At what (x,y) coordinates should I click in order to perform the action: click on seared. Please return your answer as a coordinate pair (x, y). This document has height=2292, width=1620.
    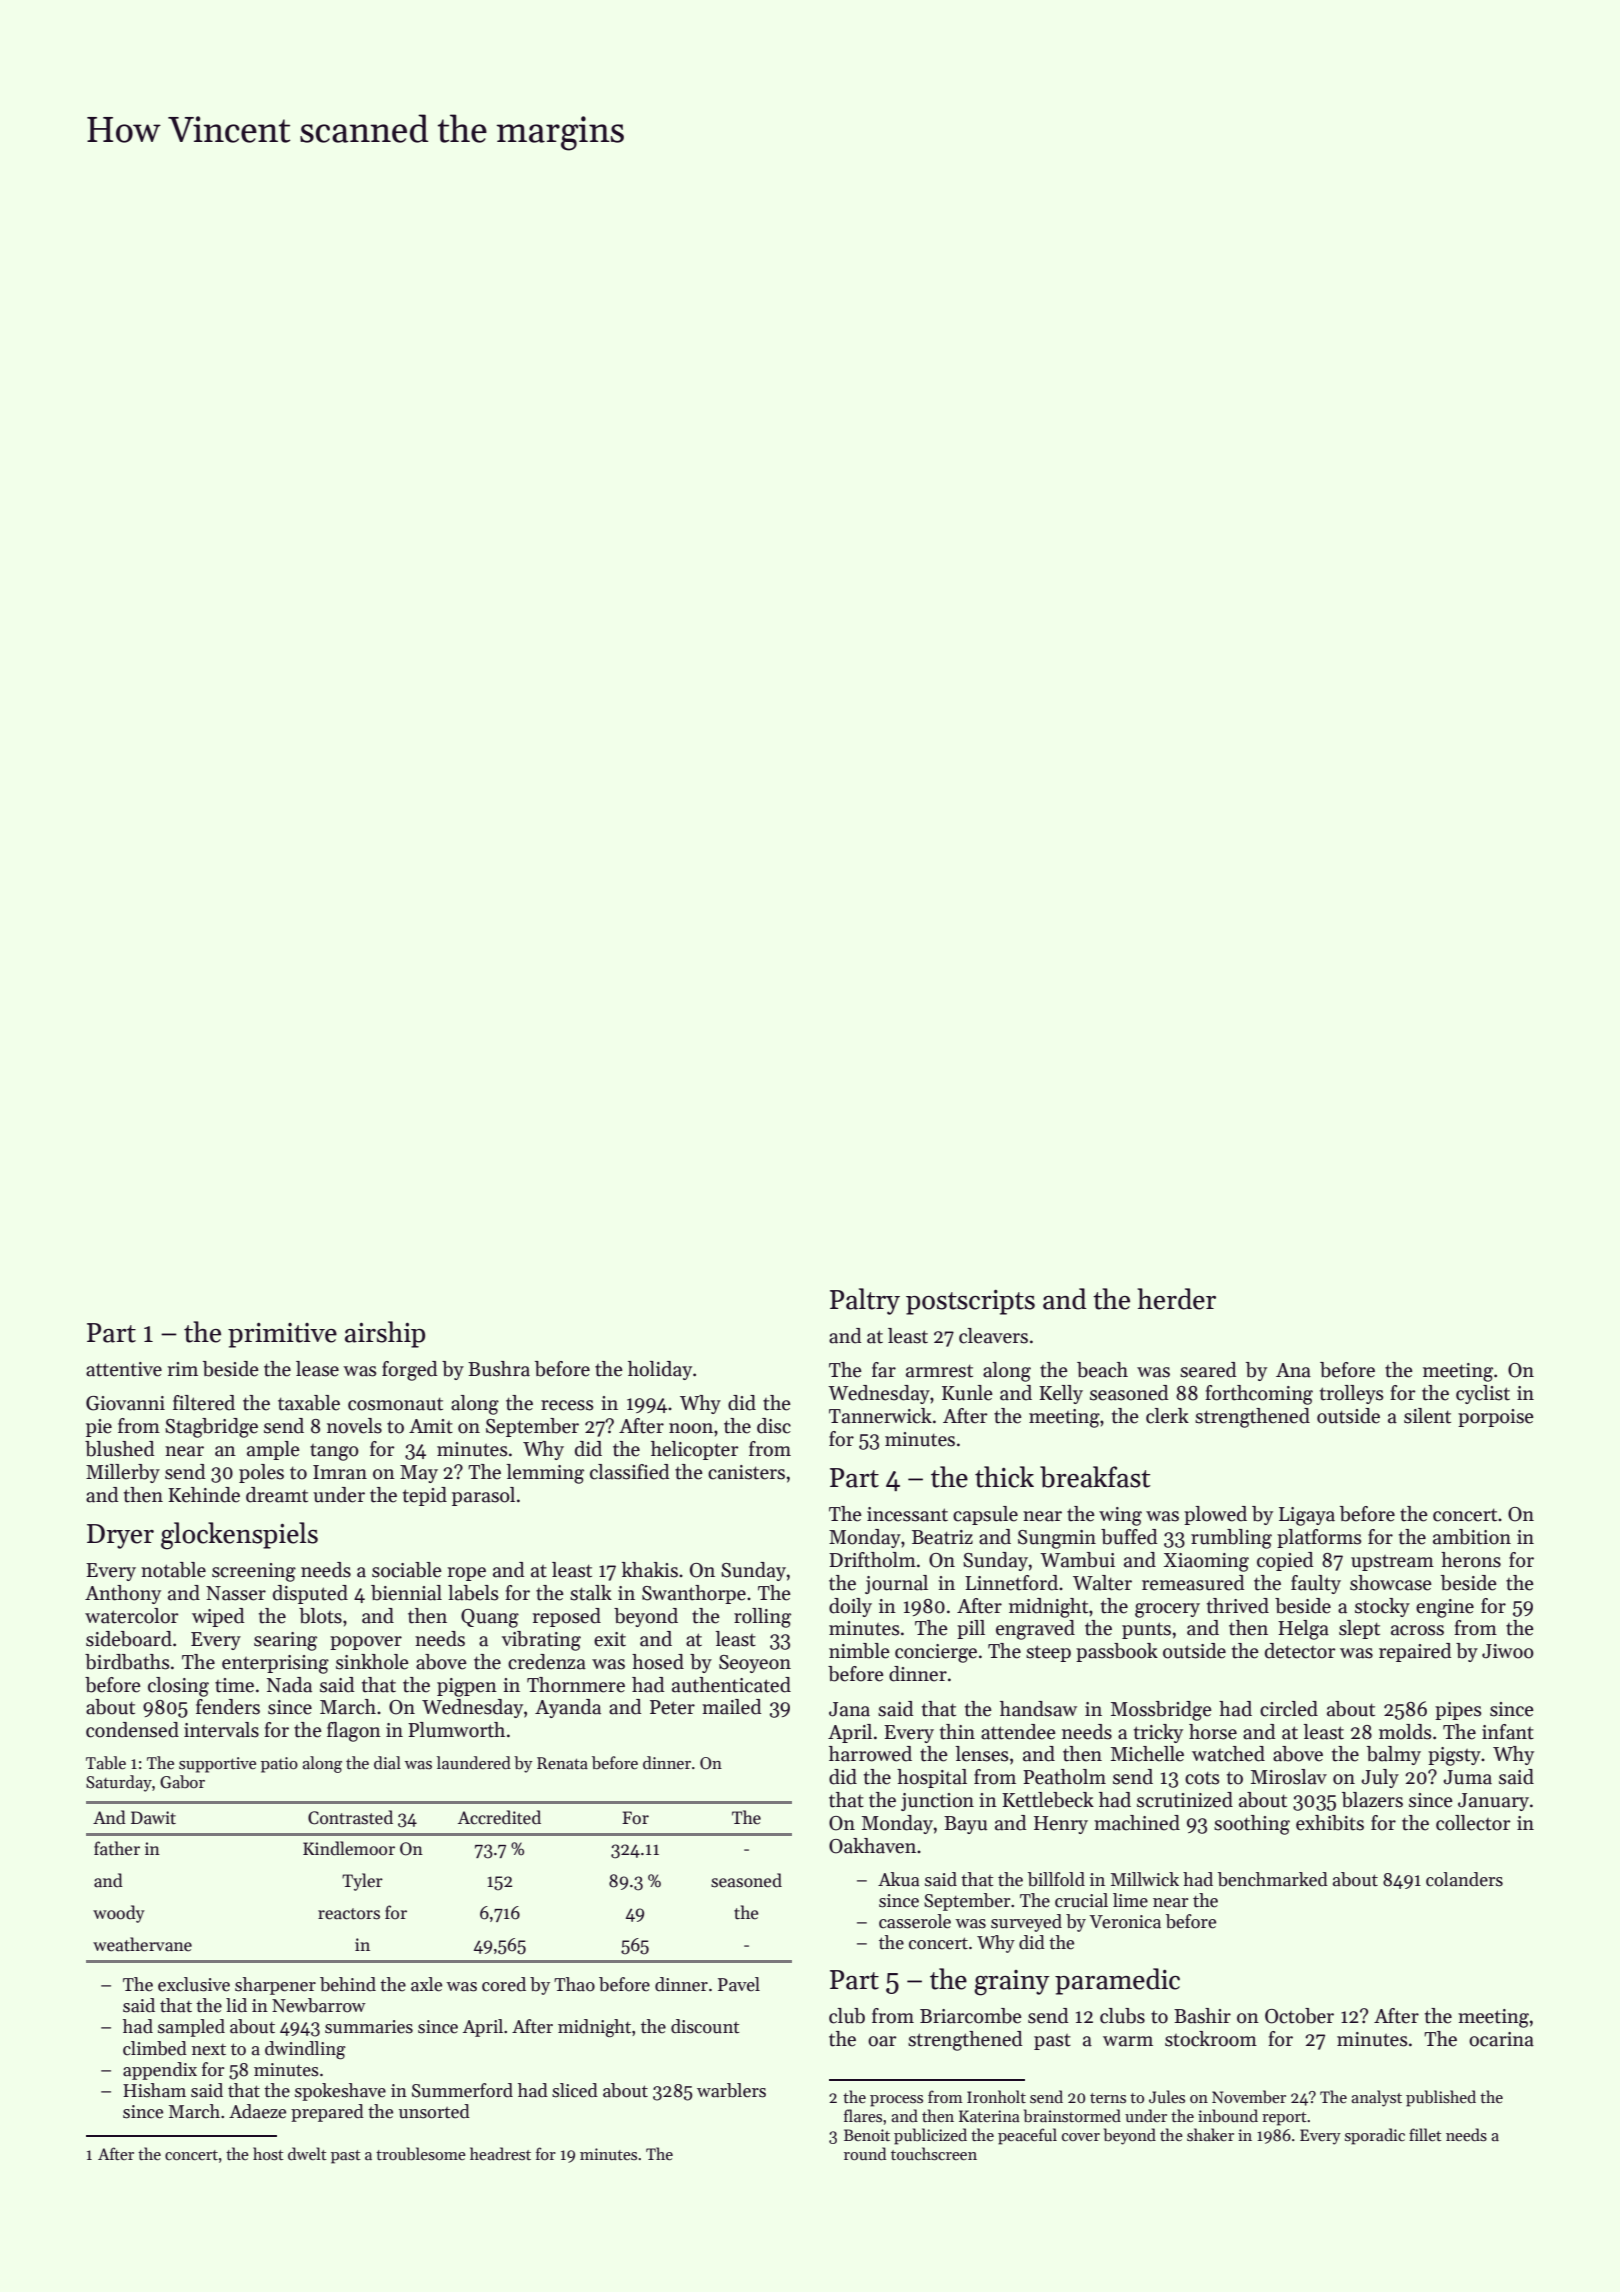
    Looking at the image, I should click on (1208, 1370).
